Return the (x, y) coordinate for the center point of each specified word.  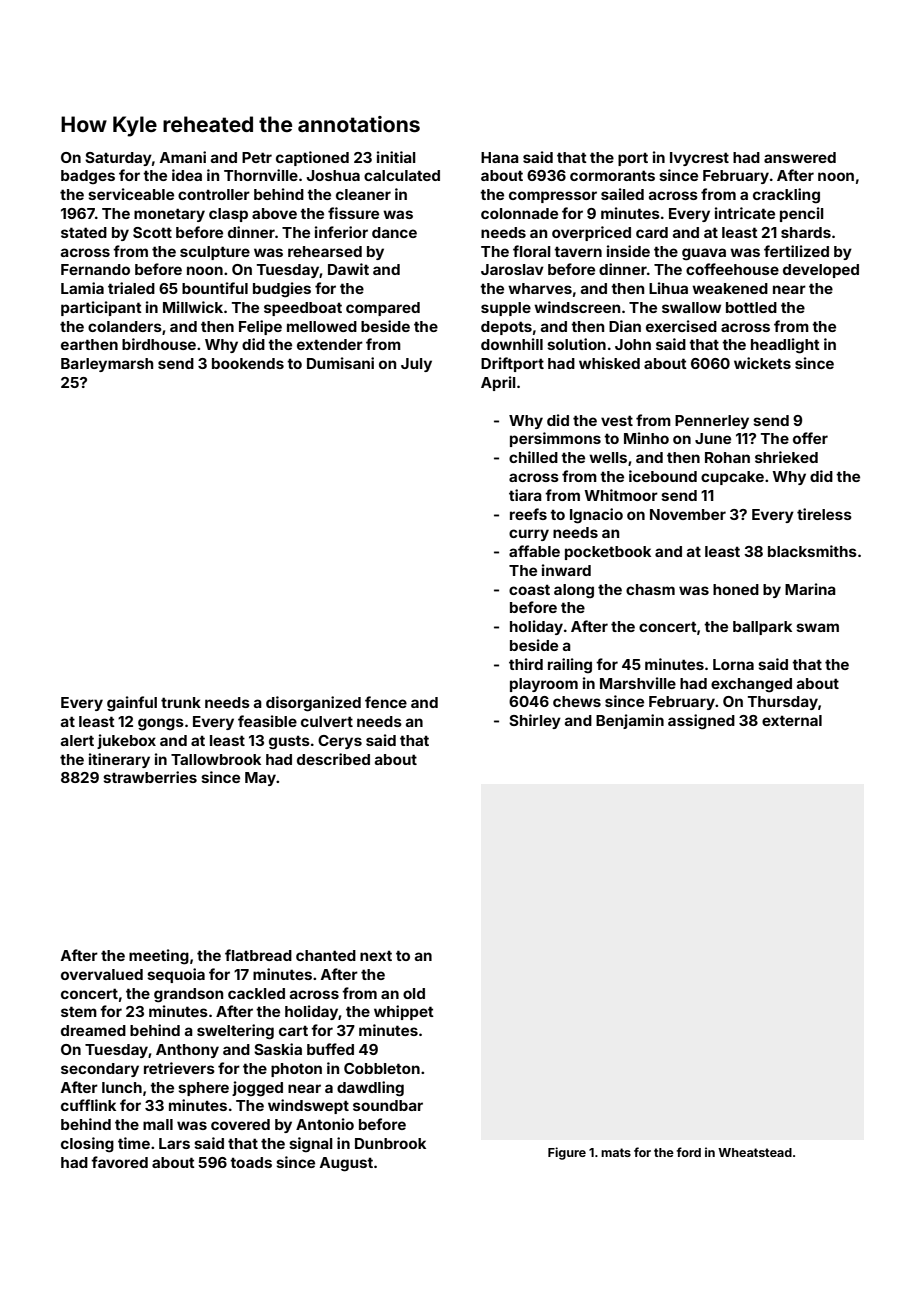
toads (251, 1162)
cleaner (363, 194)
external (792, 720)
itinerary (119, 760)
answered (800, 157)
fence (386, 702)
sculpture (215, 253)
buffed (330, 1049)
